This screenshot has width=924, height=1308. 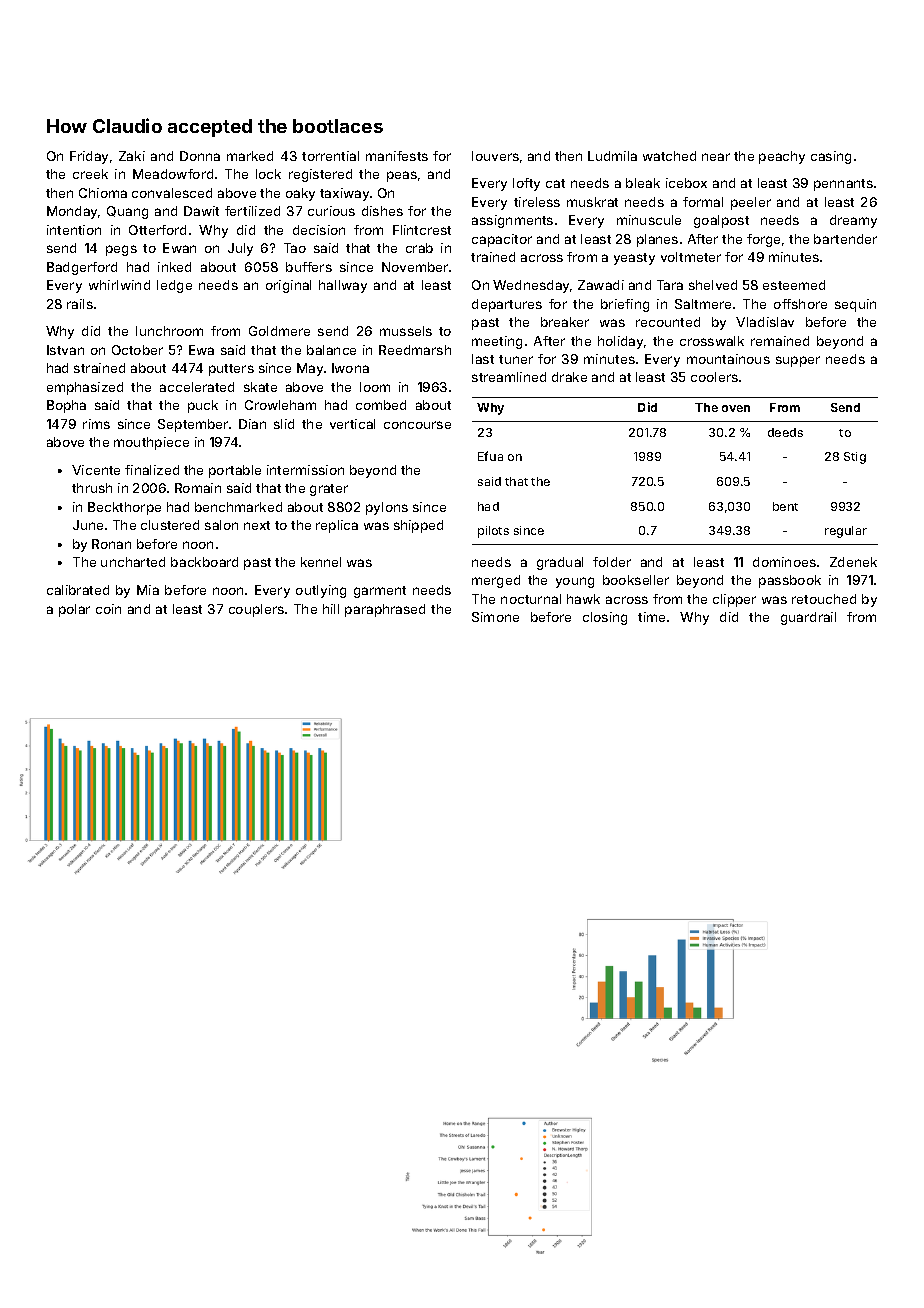 What do you see at coordinates (785, 432) in the screenshot?
I see `deeds` at bounding box center [785, 432].
